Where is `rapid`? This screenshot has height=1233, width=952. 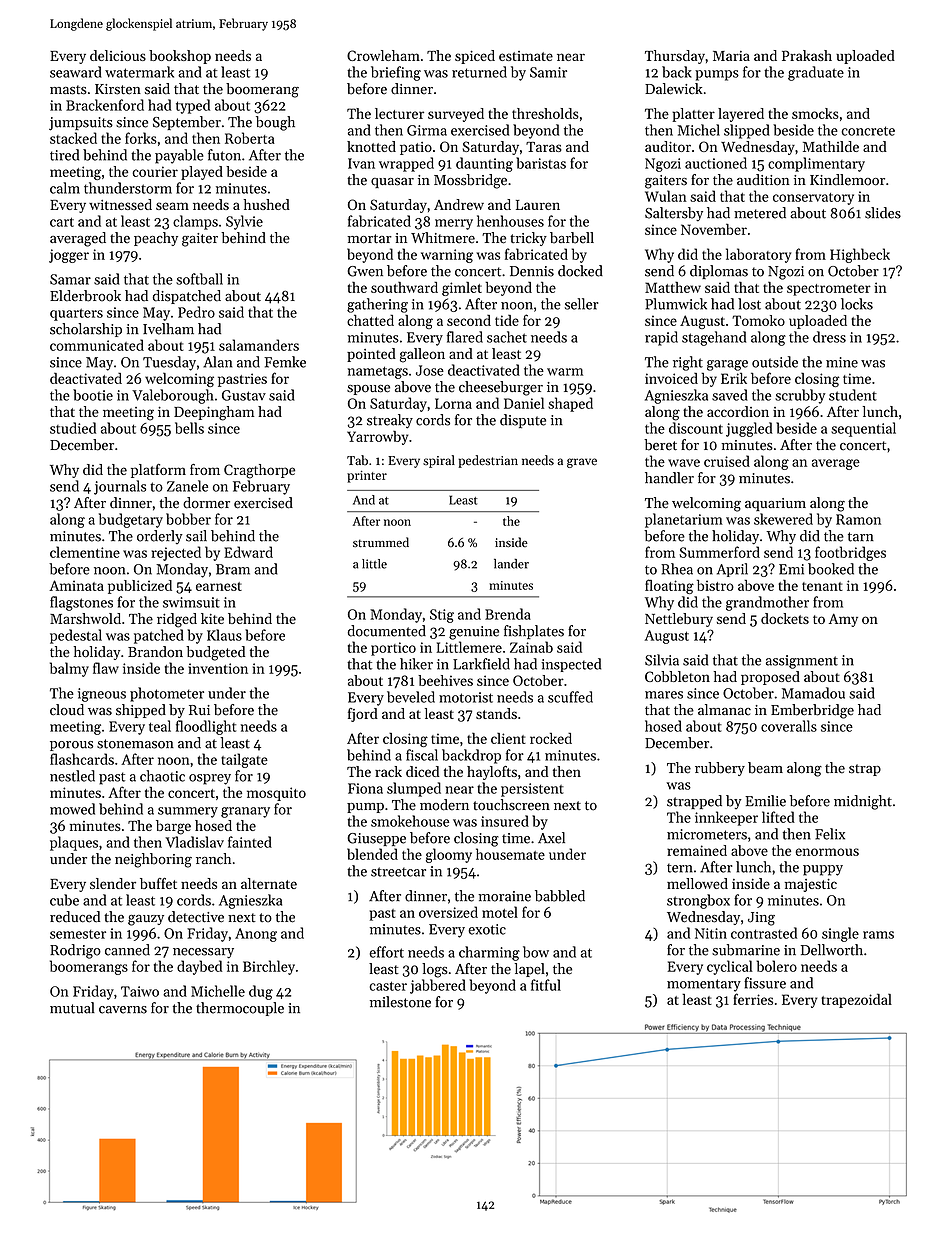 rapid is located at coordinates (661, 338).
